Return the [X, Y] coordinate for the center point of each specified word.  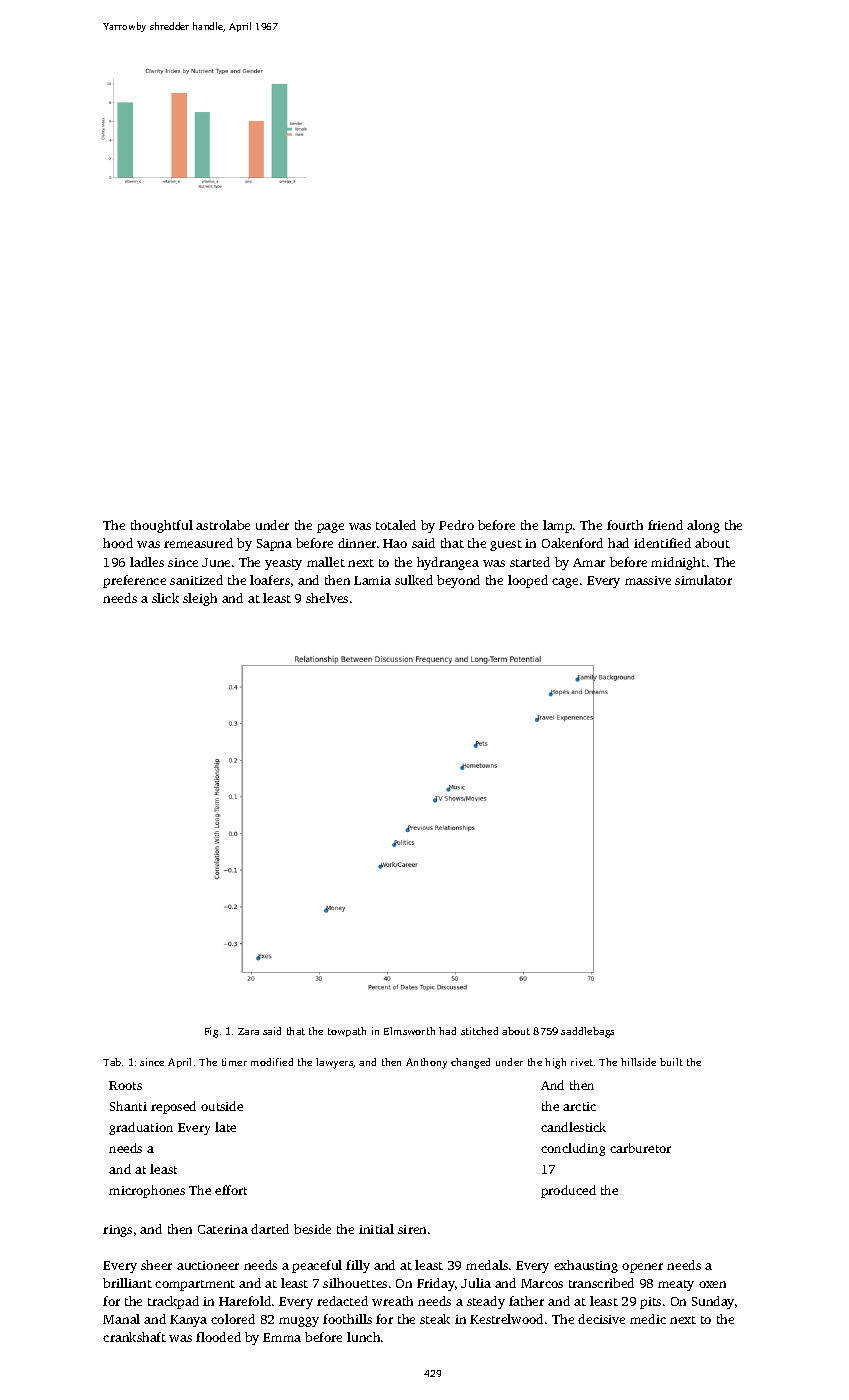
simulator [703, 580]
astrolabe [223, 525]
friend [665, 525]
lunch [363, 1337]
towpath [347, 1032]
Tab [112, 1062]
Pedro [456, 525]
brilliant [127, 1283]
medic [648, 1319]
